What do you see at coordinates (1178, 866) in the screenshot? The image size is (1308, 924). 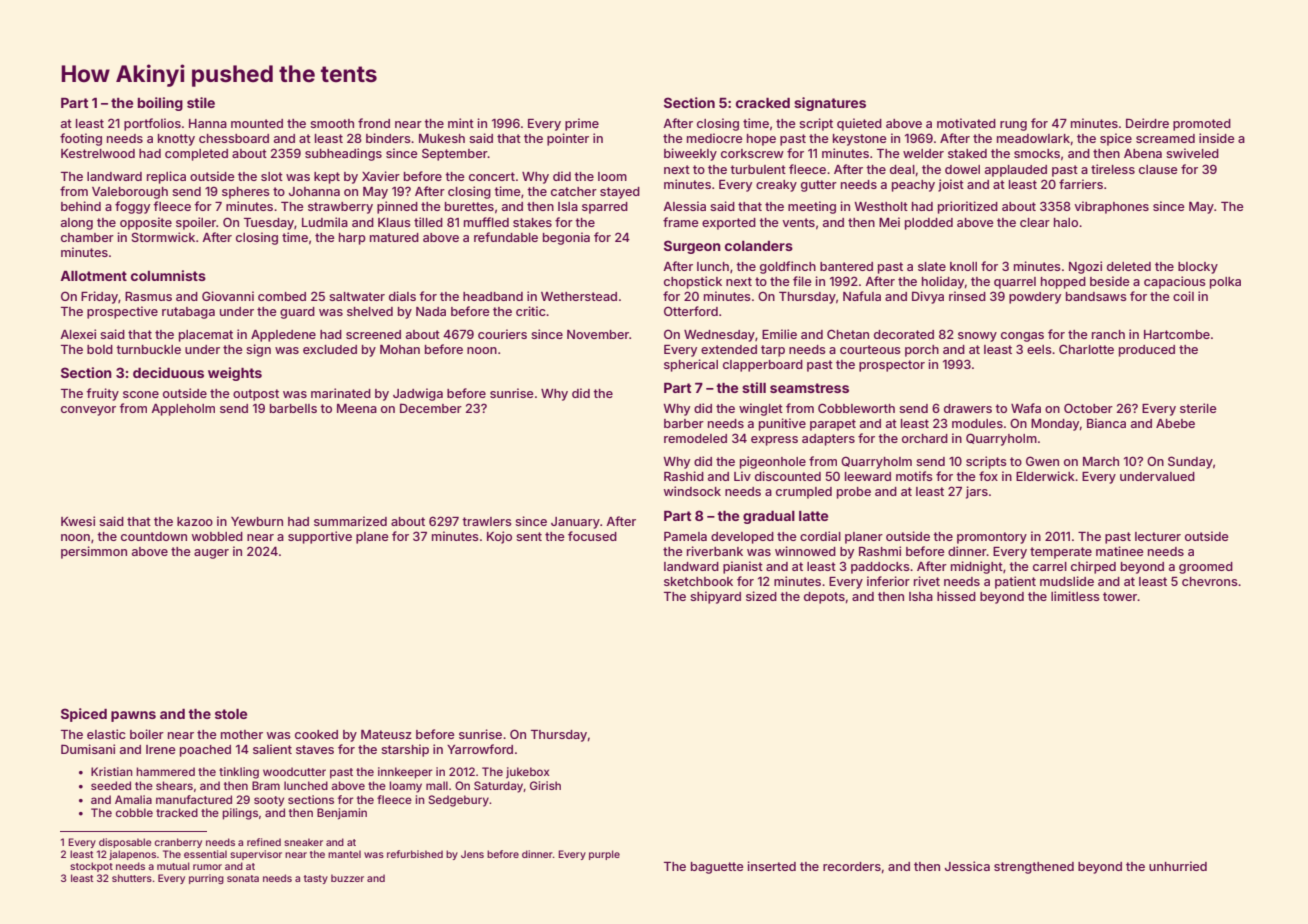 I see `unhurried` at bounding box center [1178, 866].
